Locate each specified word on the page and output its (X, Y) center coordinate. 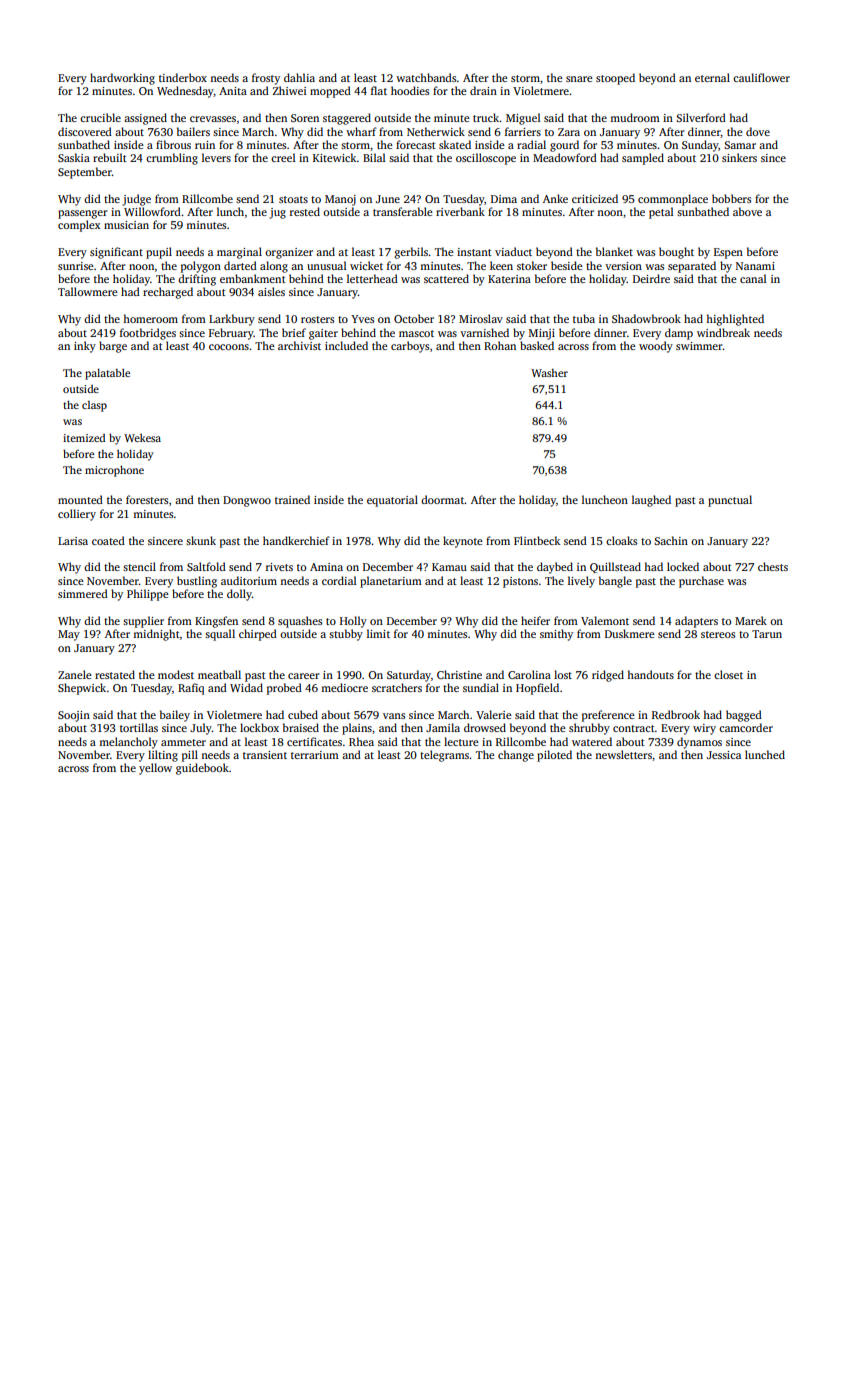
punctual (730, 501)
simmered (83, 593)
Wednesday (185, 92)
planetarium (391, 582)
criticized (595, 198)
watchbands (426, 77)
